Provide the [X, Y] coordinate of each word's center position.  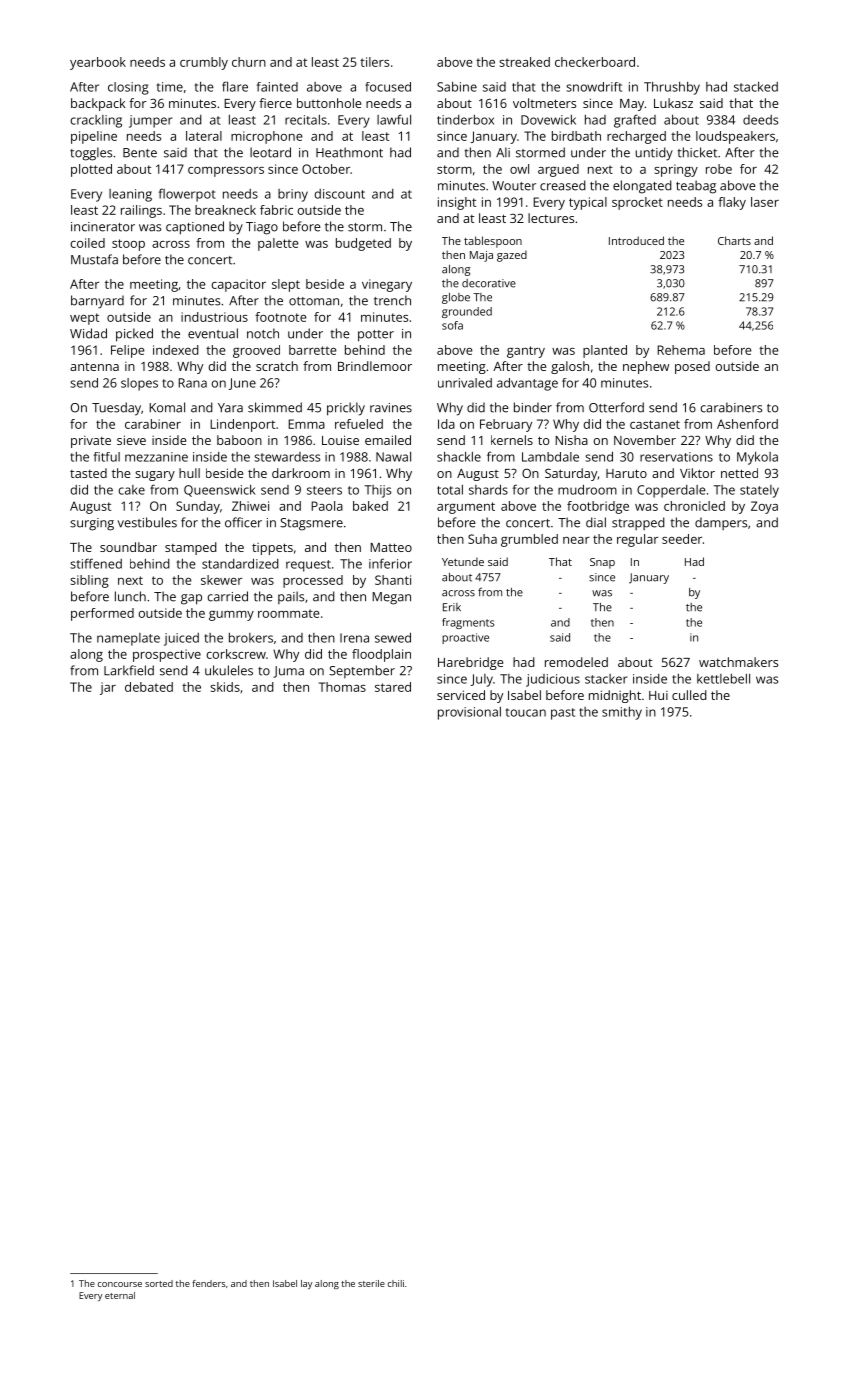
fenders [208, 1283]
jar [108, 688]
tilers [374, 62]
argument [466, 508]
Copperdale [671, 491]
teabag [696, 187]
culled [689, 695]
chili [396, 1283]
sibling [89, 581]
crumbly [204, 63]
